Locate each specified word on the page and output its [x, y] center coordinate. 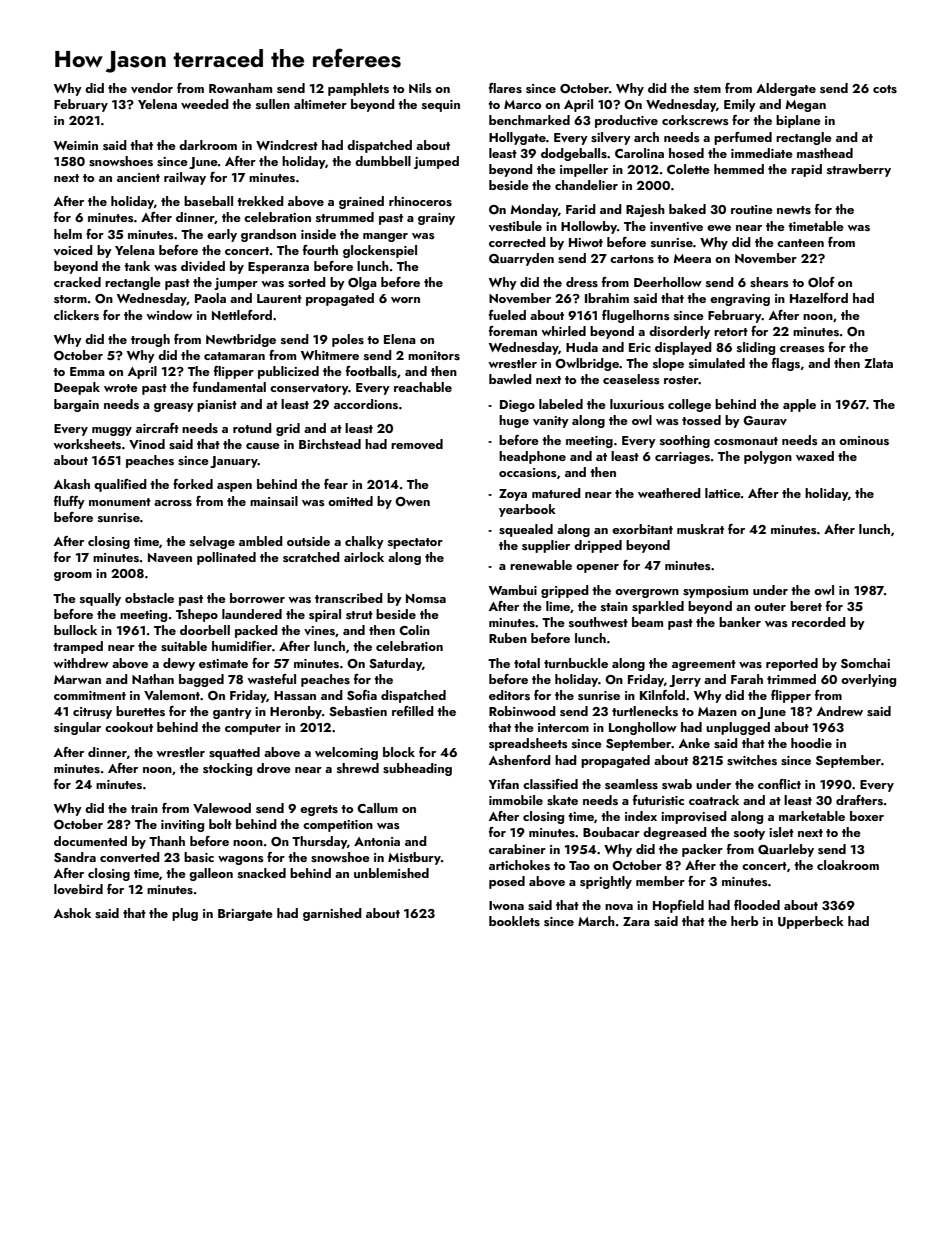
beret [806, 606]
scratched [311, 557]
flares [505, 88]
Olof [821, 282]
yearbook [527, 510]
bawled [510, 379]
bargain [76, 405]
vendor [152, 88]
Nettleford [242, 315]
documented [90, 841]
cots [885, 89]
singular [77, 728]
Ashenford [520, 760]
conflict [779, 784]
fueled [507, 315]
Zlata [878, 363]
